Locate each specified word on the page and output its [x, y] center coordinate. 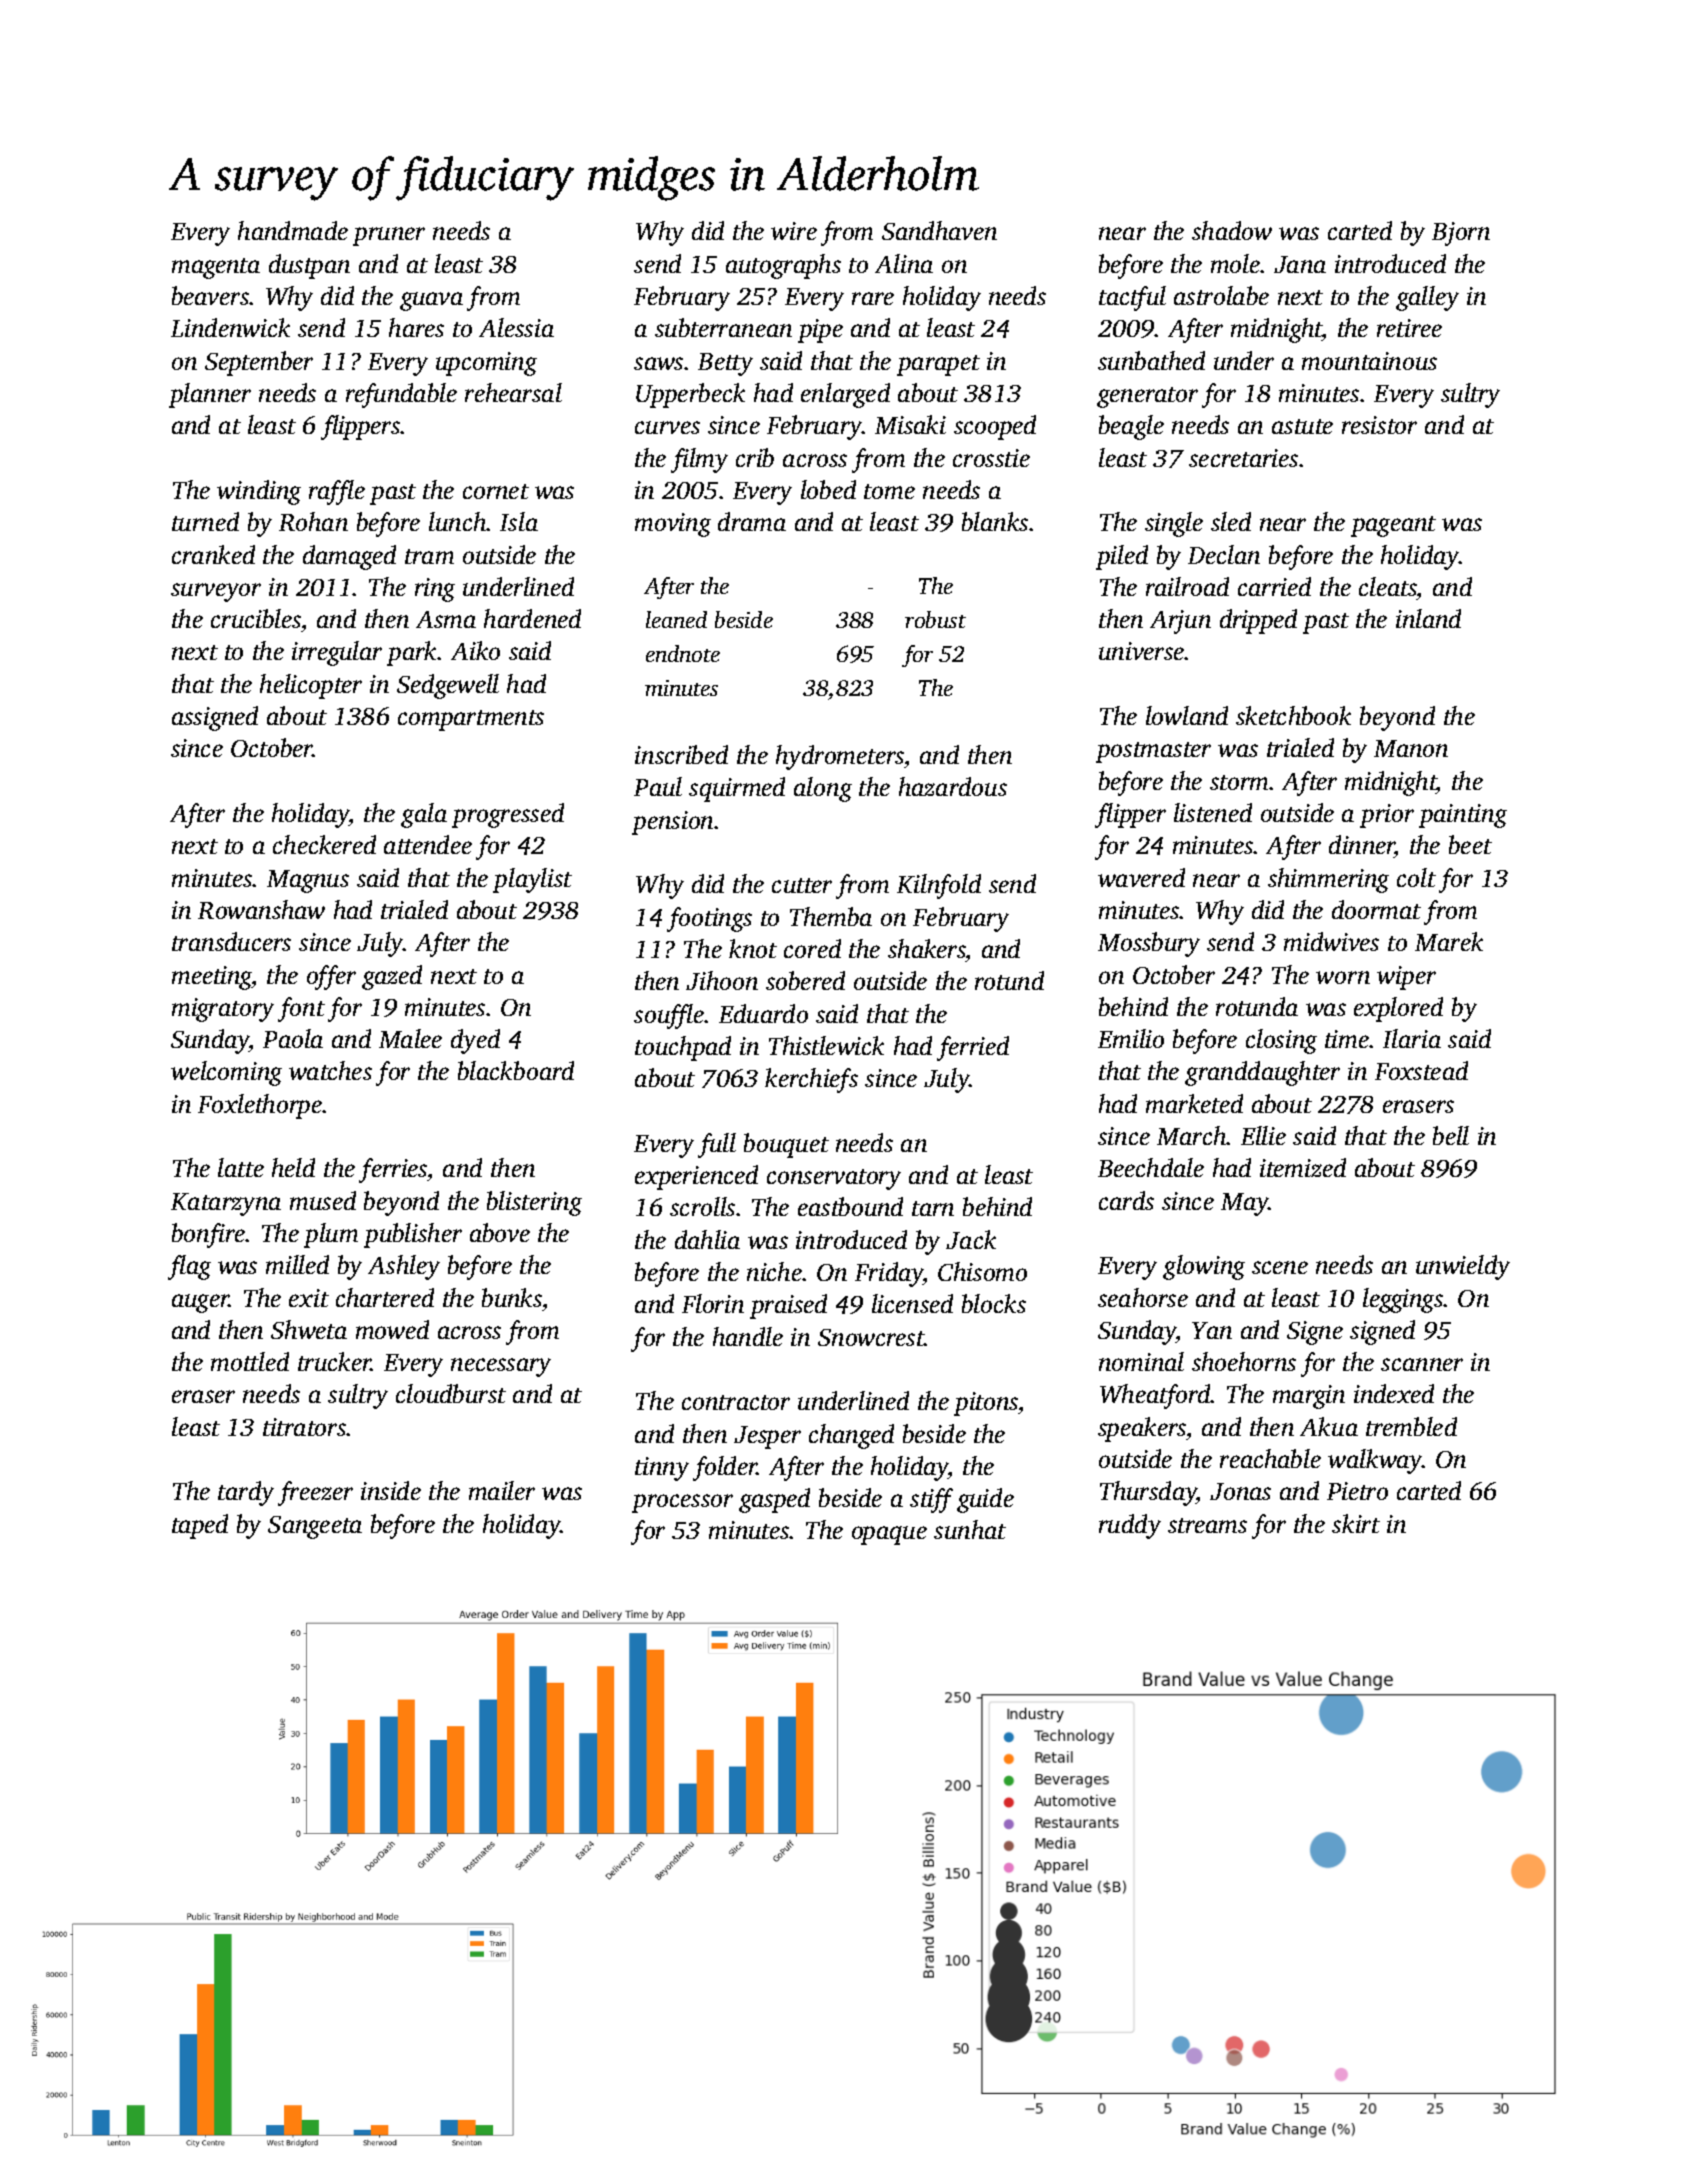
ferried [973, 1048]
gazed [392, 977]
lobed [828, 489]
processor [682, 1503]
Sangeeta [315, 1527]
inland [1428, 618]
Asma [446, 619]
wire [794, 231]
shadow [1232, 230]
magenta [216, 268]
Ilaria [1412, 1038]
